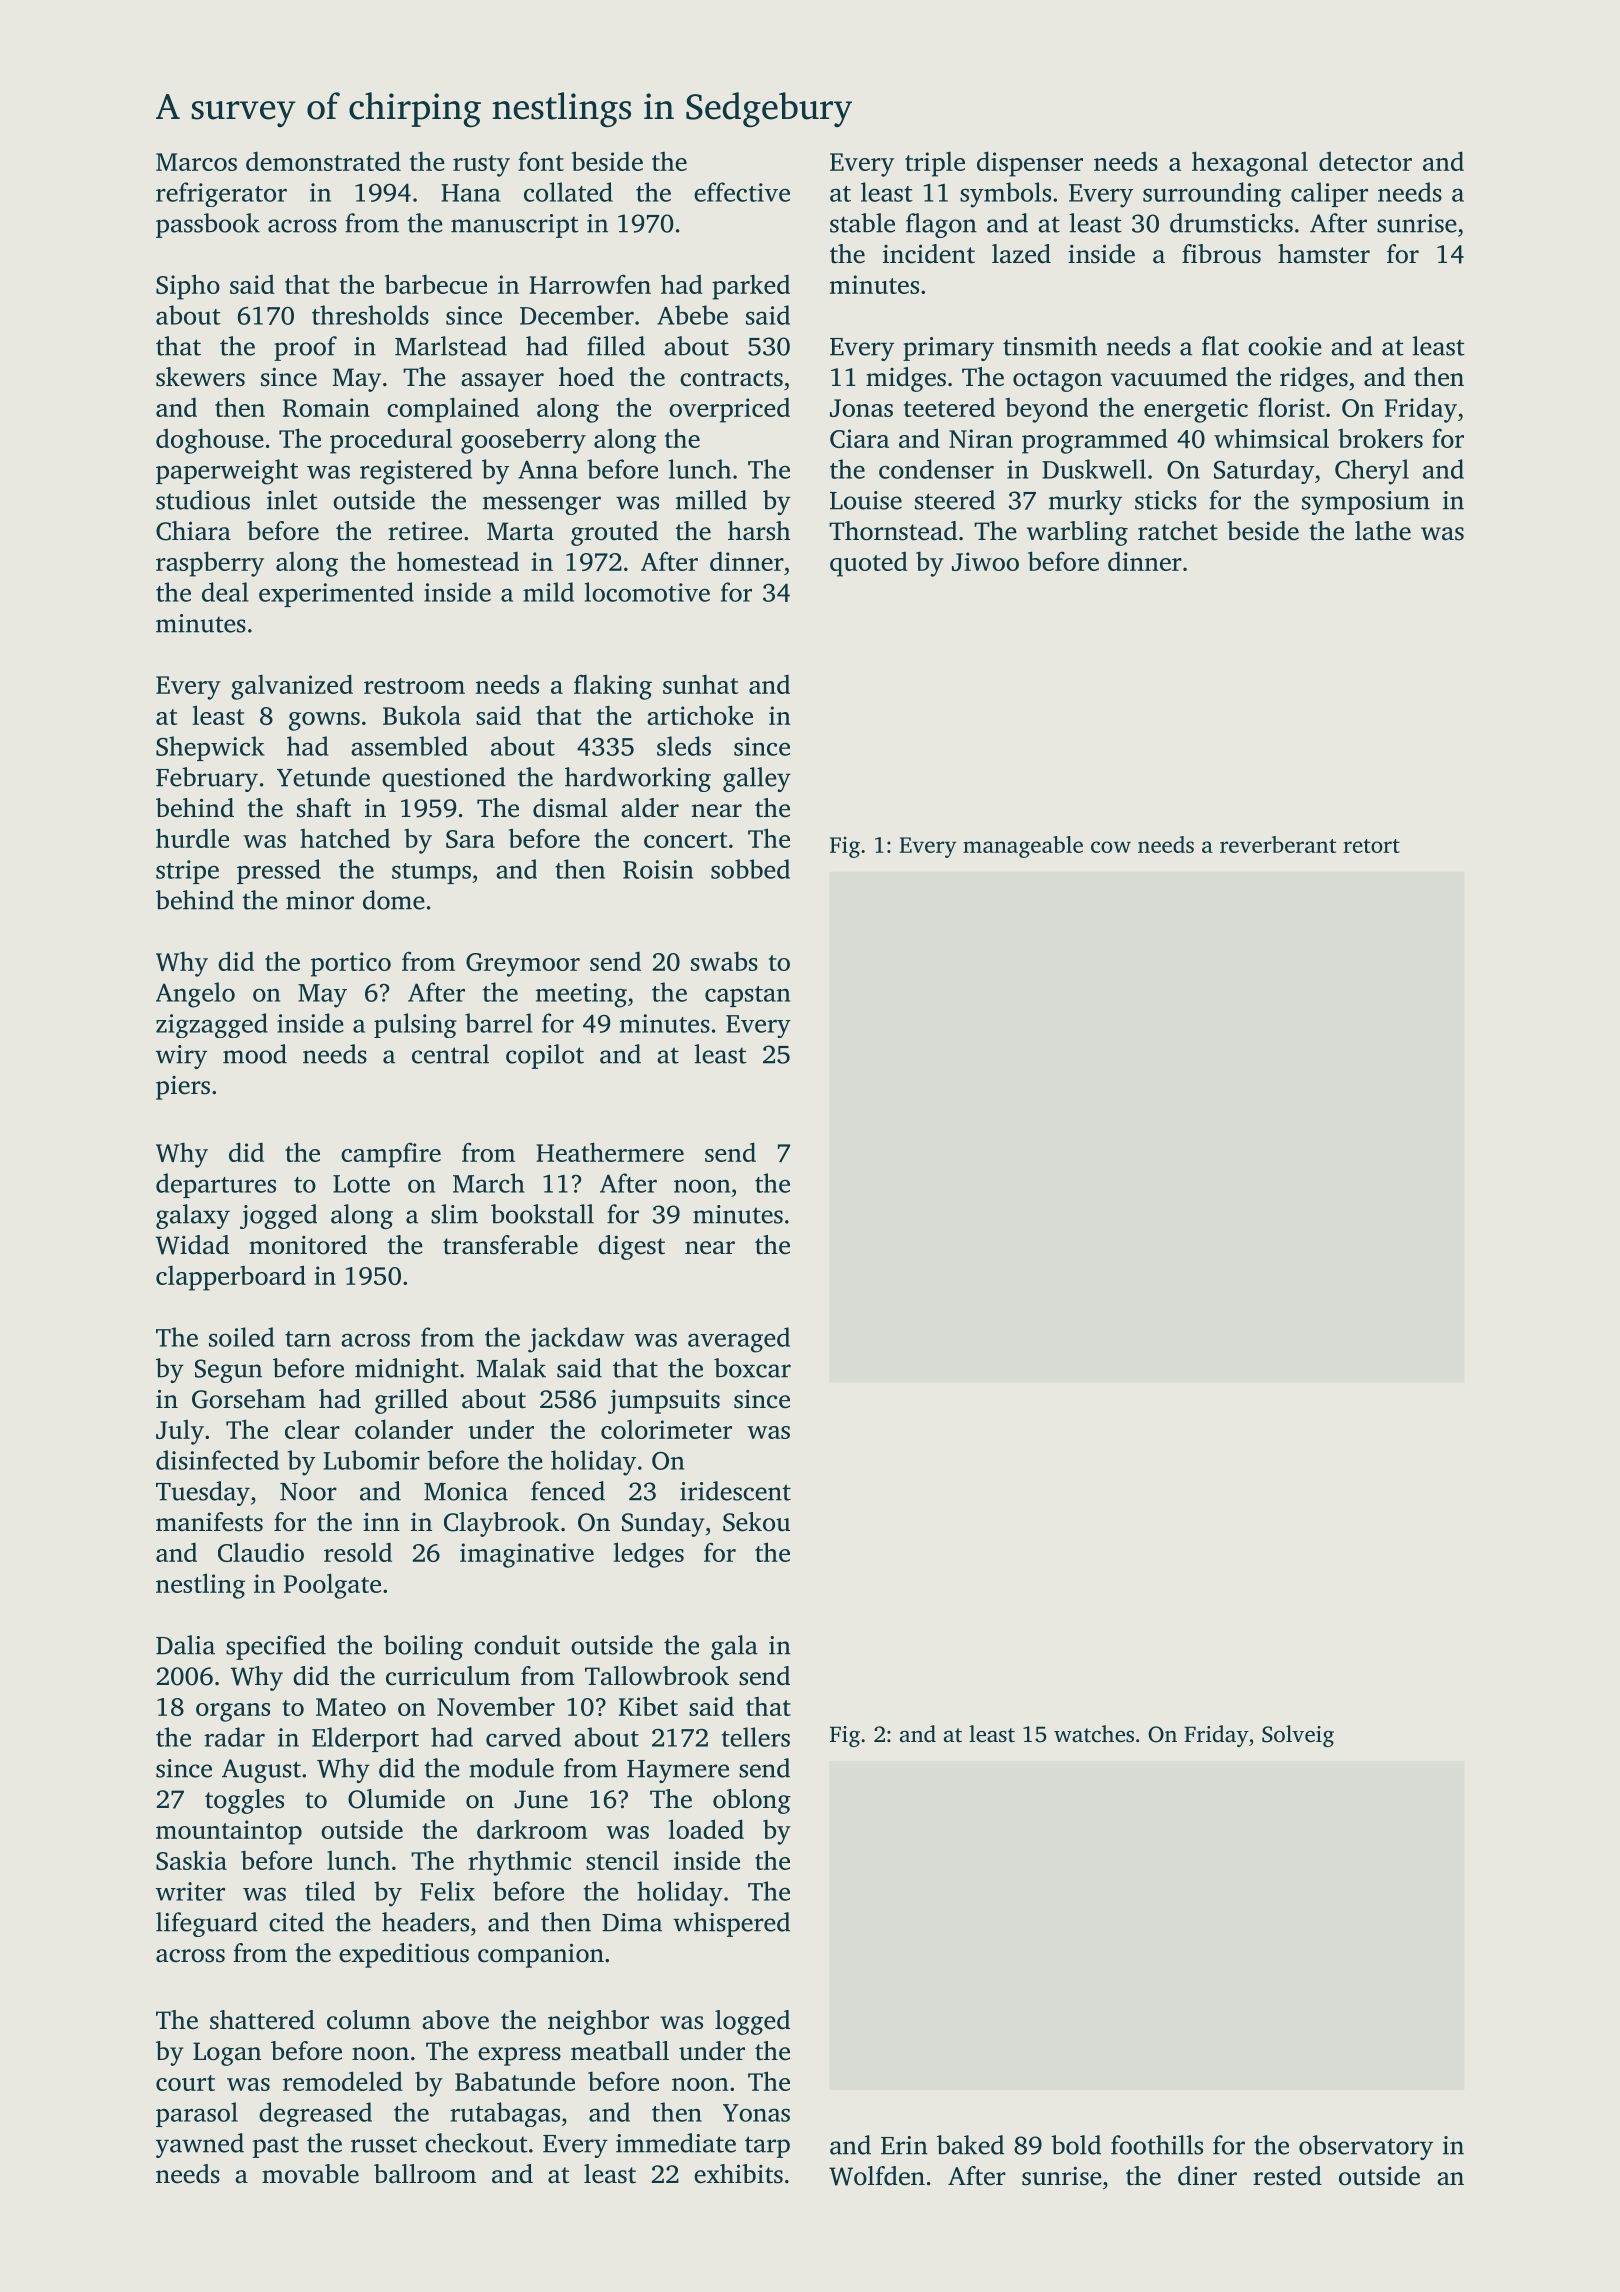 The height and width of the image is (2292, 1620). What do you see at coordinates (351, 964) in the image?
I see `portico` at bounding box center [351, 964].
